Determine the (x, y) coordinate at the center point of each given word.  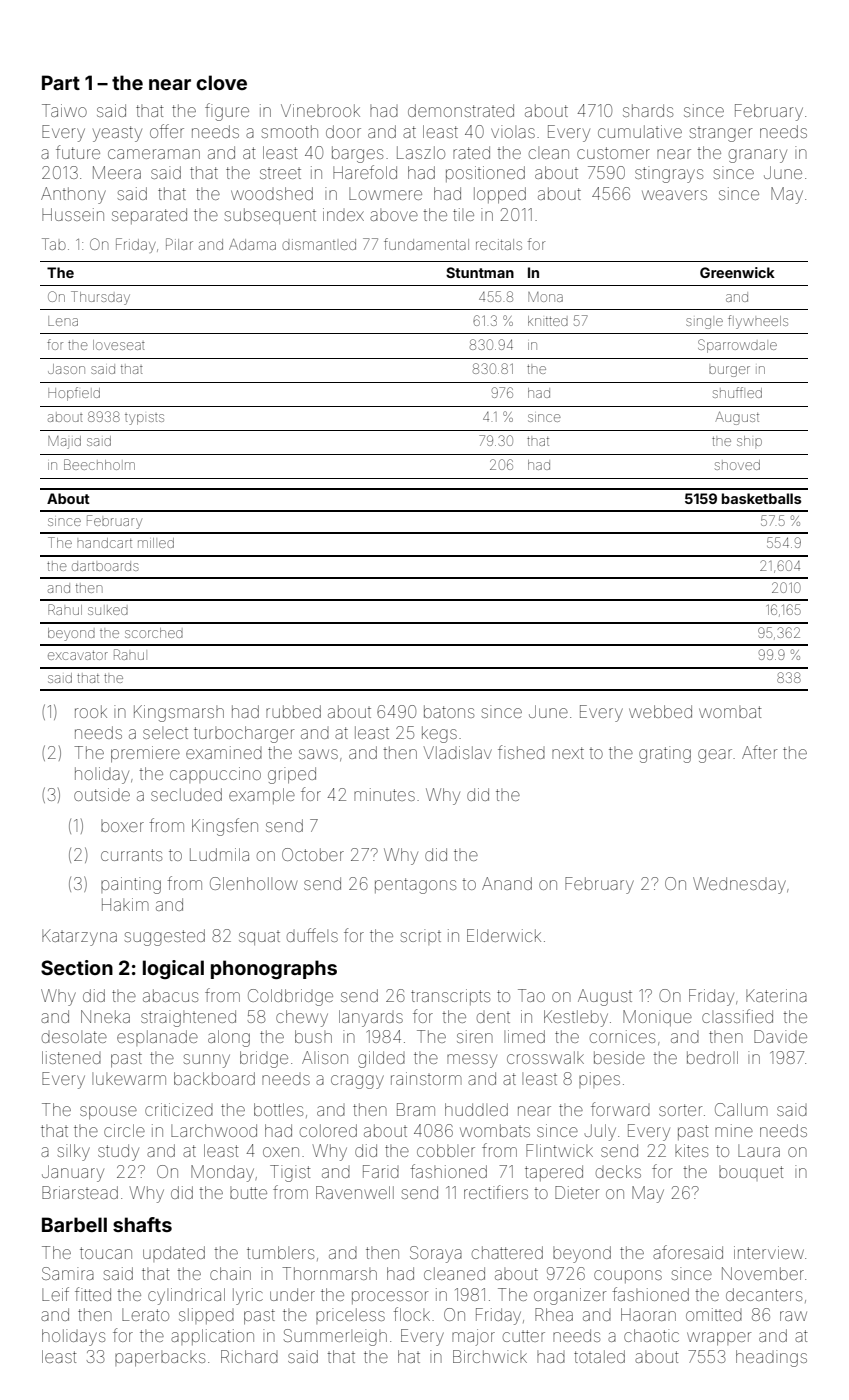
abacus (170, 995)
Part (61, 82)
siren (475, 1036)
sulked (108, 611)
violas (513, 131)
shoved (737, 465)
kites (691, 1150)
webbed (660, 711)
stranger (721, 135)
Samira (68, 1273)
